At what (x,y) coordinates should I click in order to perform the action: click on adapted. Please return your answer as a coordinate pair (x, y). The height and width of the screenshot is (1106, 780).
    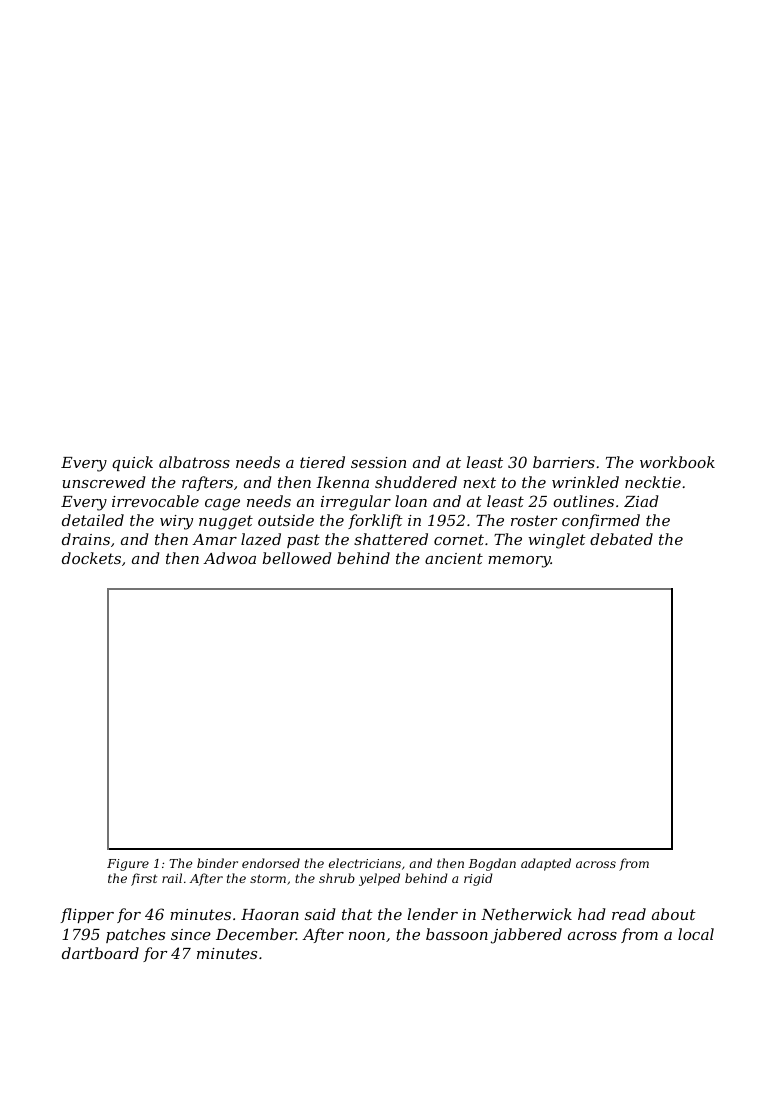
    Looking at the image, I should click on (546, 864).
